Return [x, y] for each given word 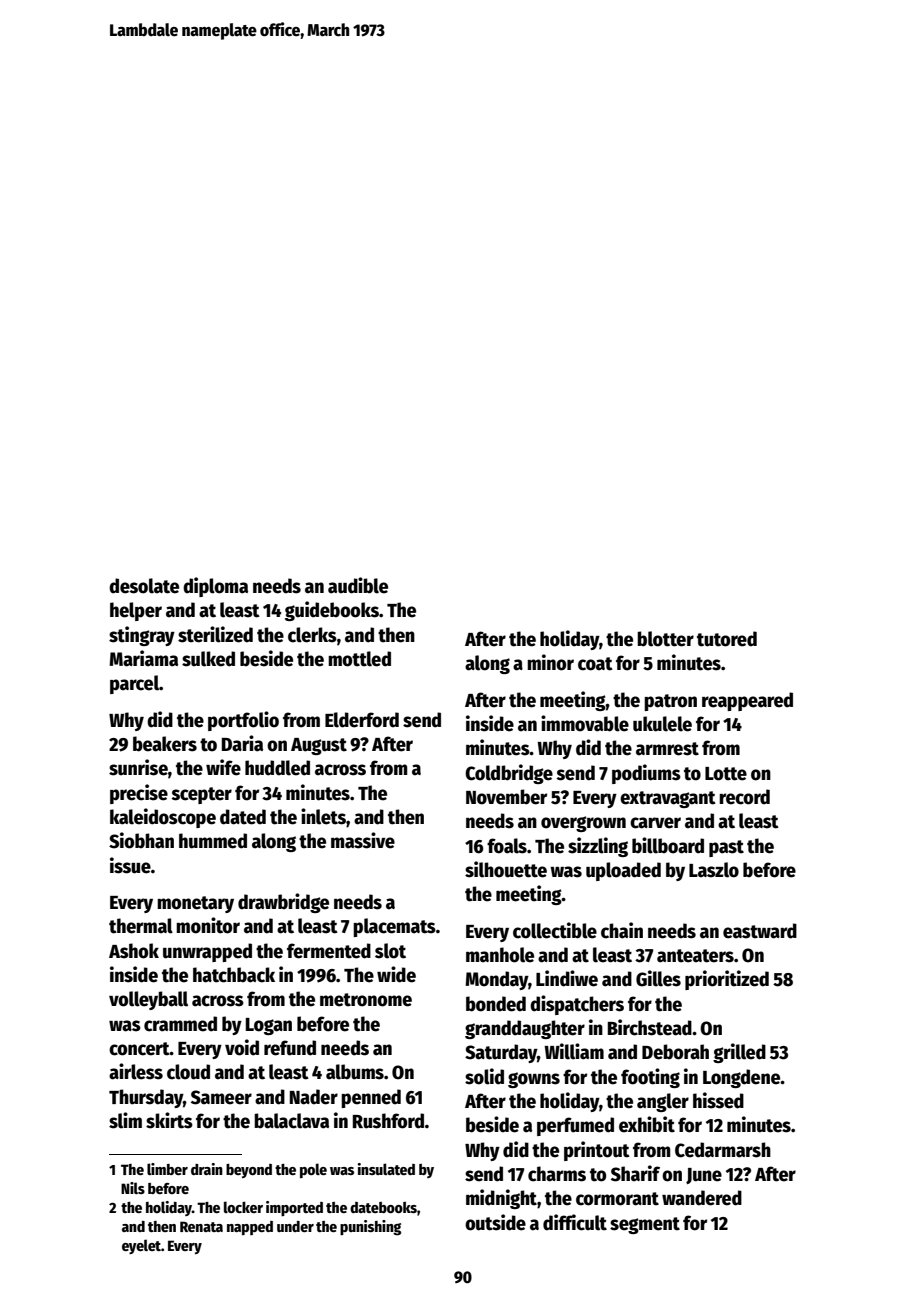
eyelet [141, 1246]
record [744, 797]
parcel [134, 684]
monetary [195, 904]
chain [622, 930]
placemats [394, 927]
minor [550, 662]
